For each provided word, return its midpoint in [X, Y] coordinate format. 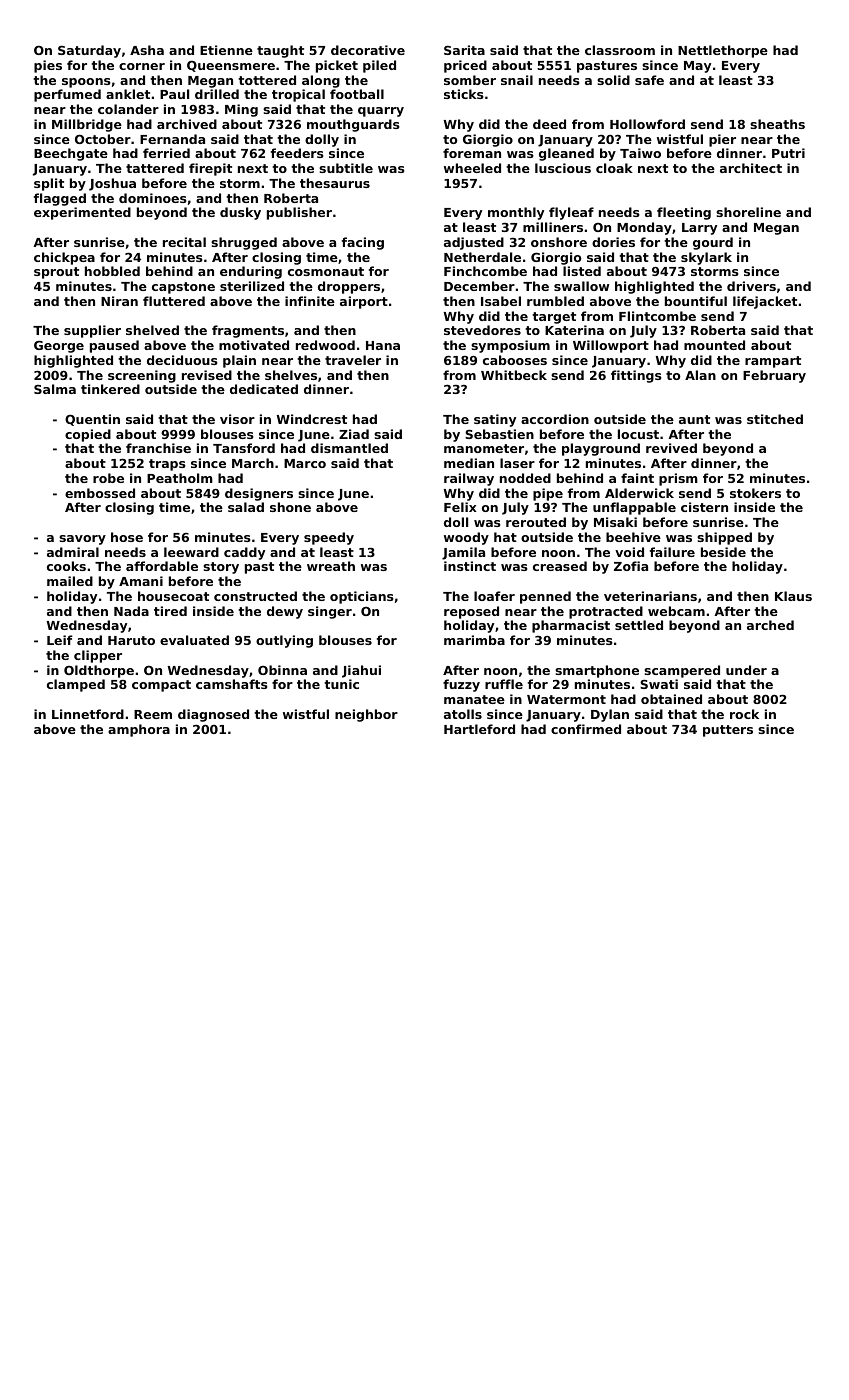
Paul [174, 94]
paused [114, 346]
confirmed [586, 729]
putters [728, 731]
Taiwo [640, 153]
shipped [724, 538]
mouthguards [353, 125]
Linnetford [88, 714]
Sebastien [499, 434]
